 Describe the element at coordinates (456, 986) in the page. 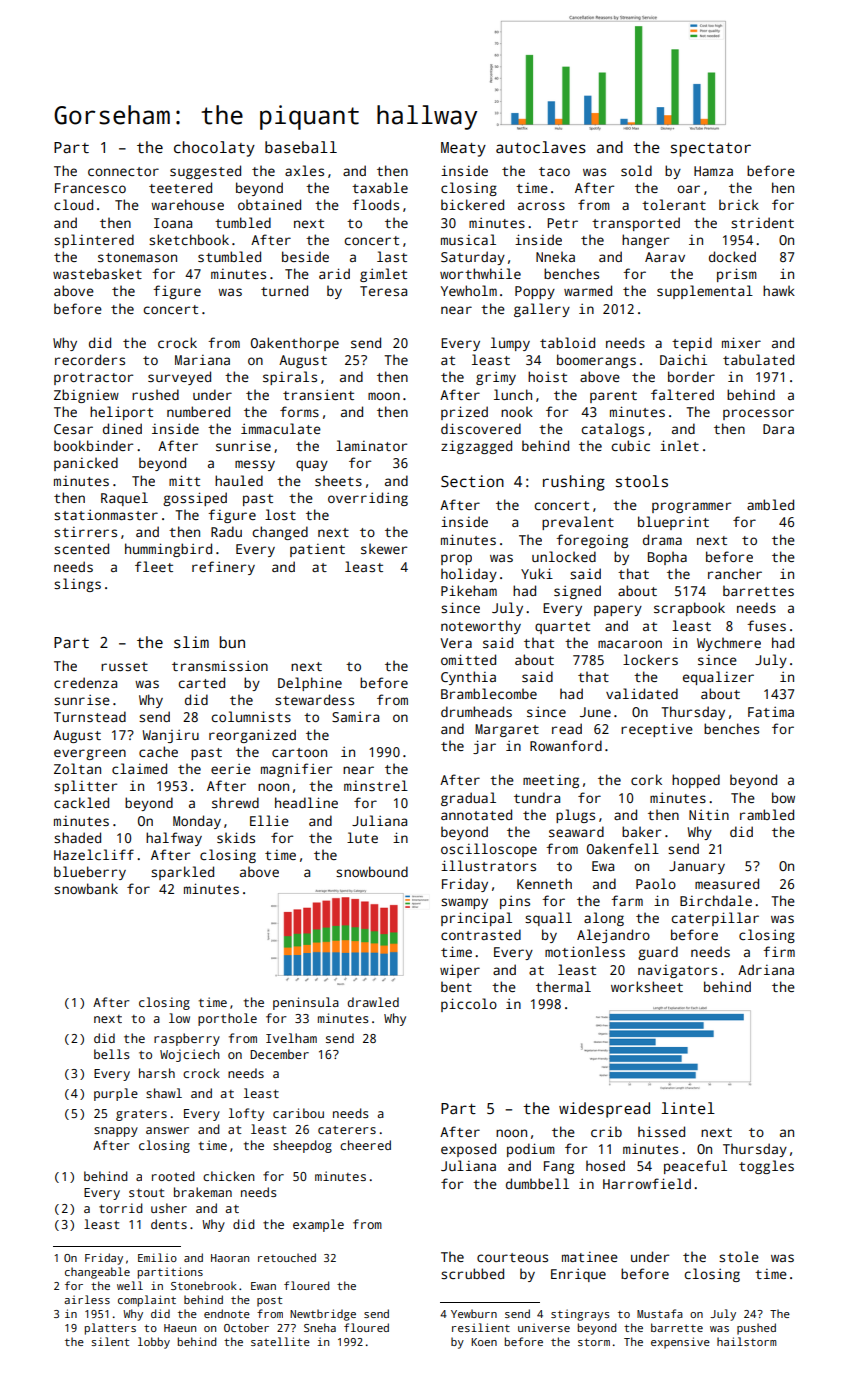

I see `bent` at that location.
